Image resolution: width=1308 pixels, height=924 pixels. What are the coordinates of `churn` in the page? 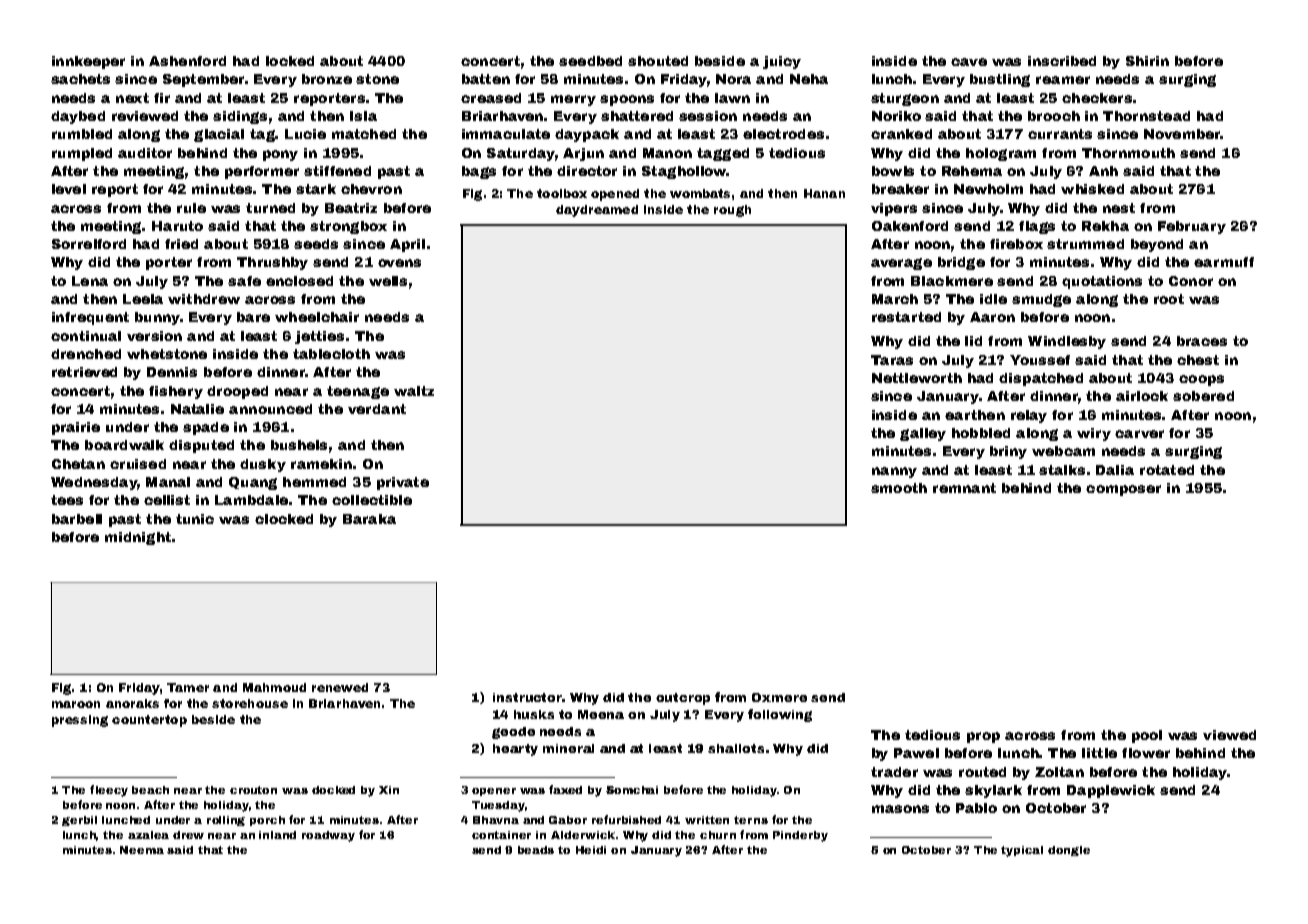 It's located at (718, 835).
